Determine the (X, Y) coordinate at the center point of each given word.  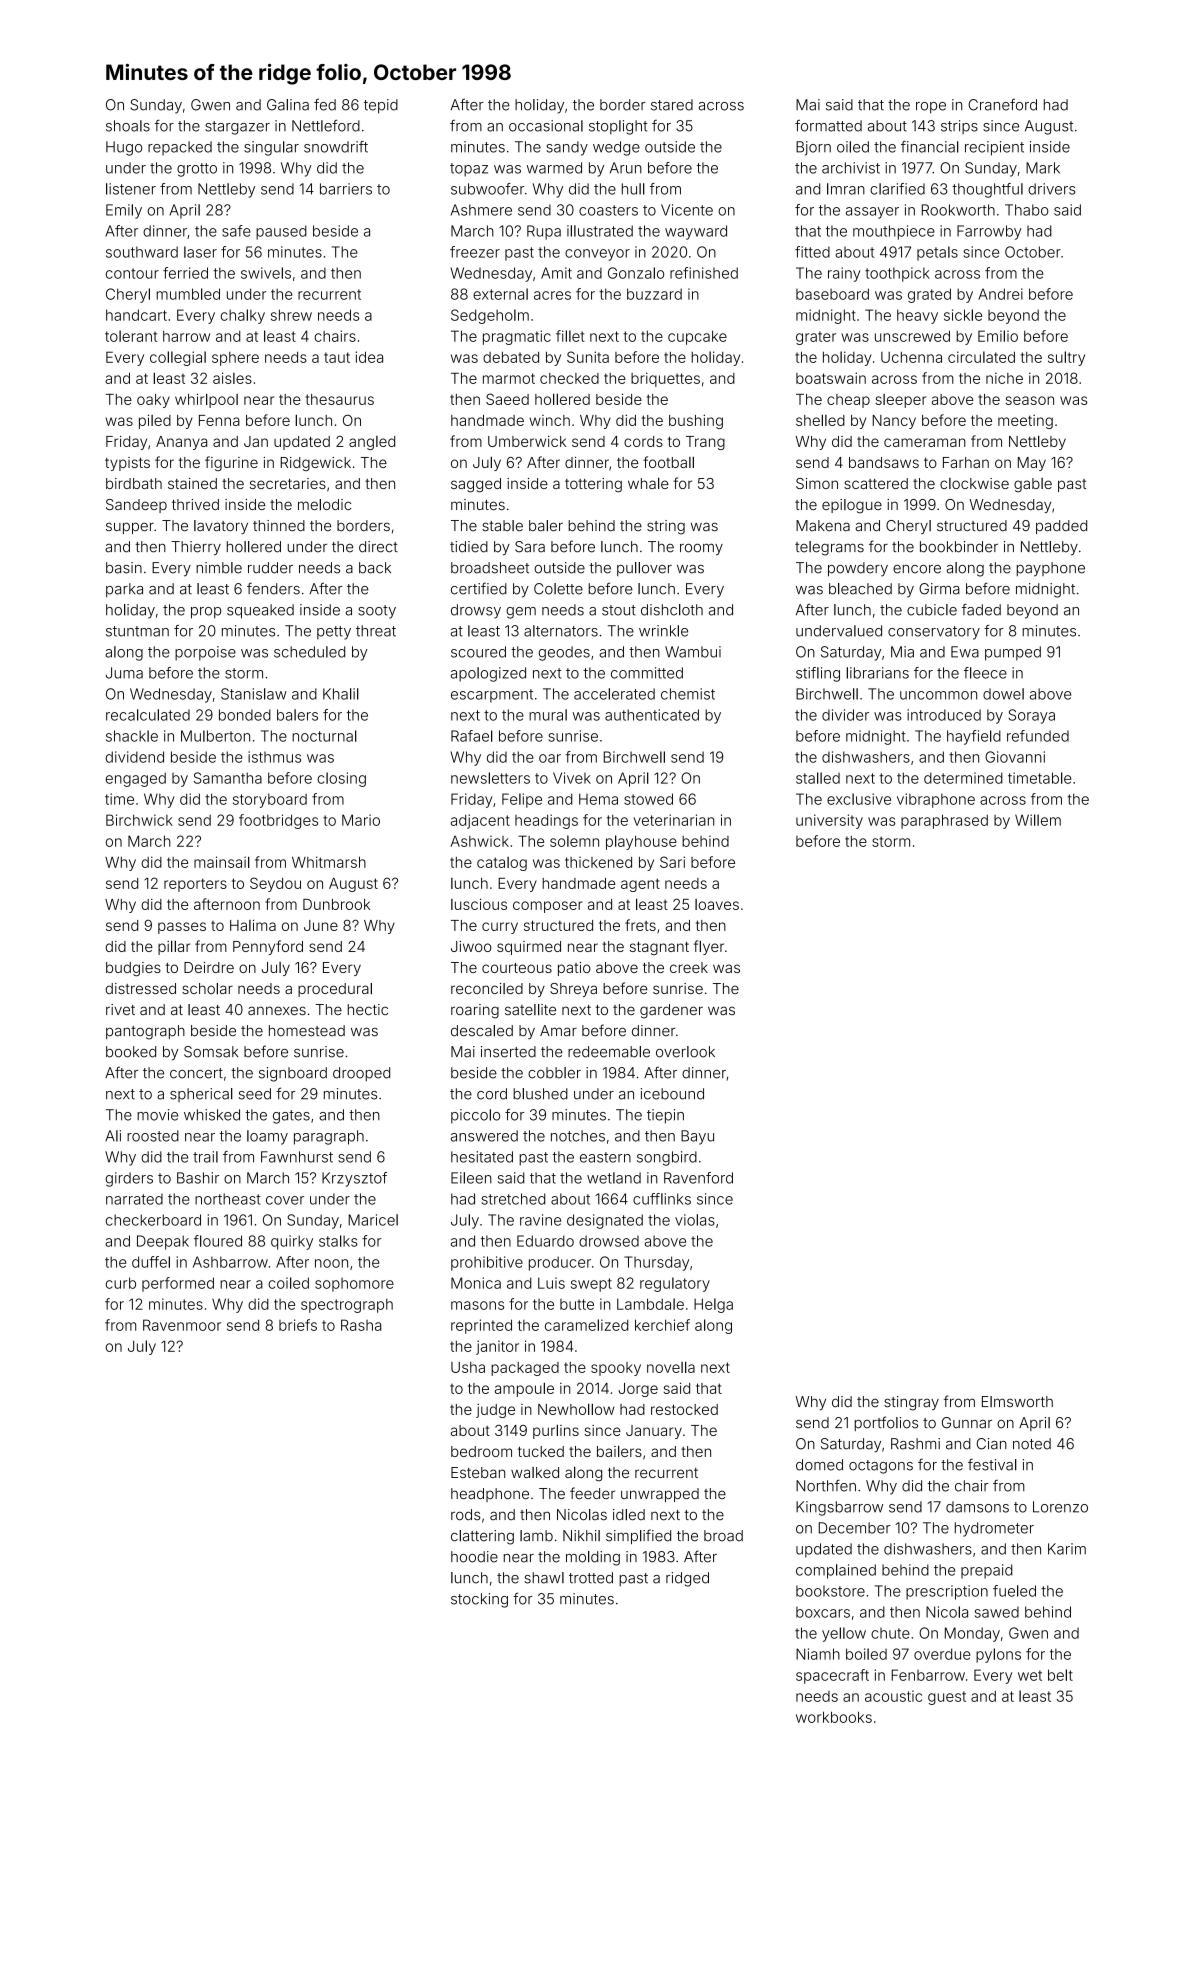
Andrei (1000, 294)
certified (479, 588)
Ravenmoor (182, 1325)
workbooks (834, 1717)
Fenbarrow (928, 1675)
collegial (178, 358)
